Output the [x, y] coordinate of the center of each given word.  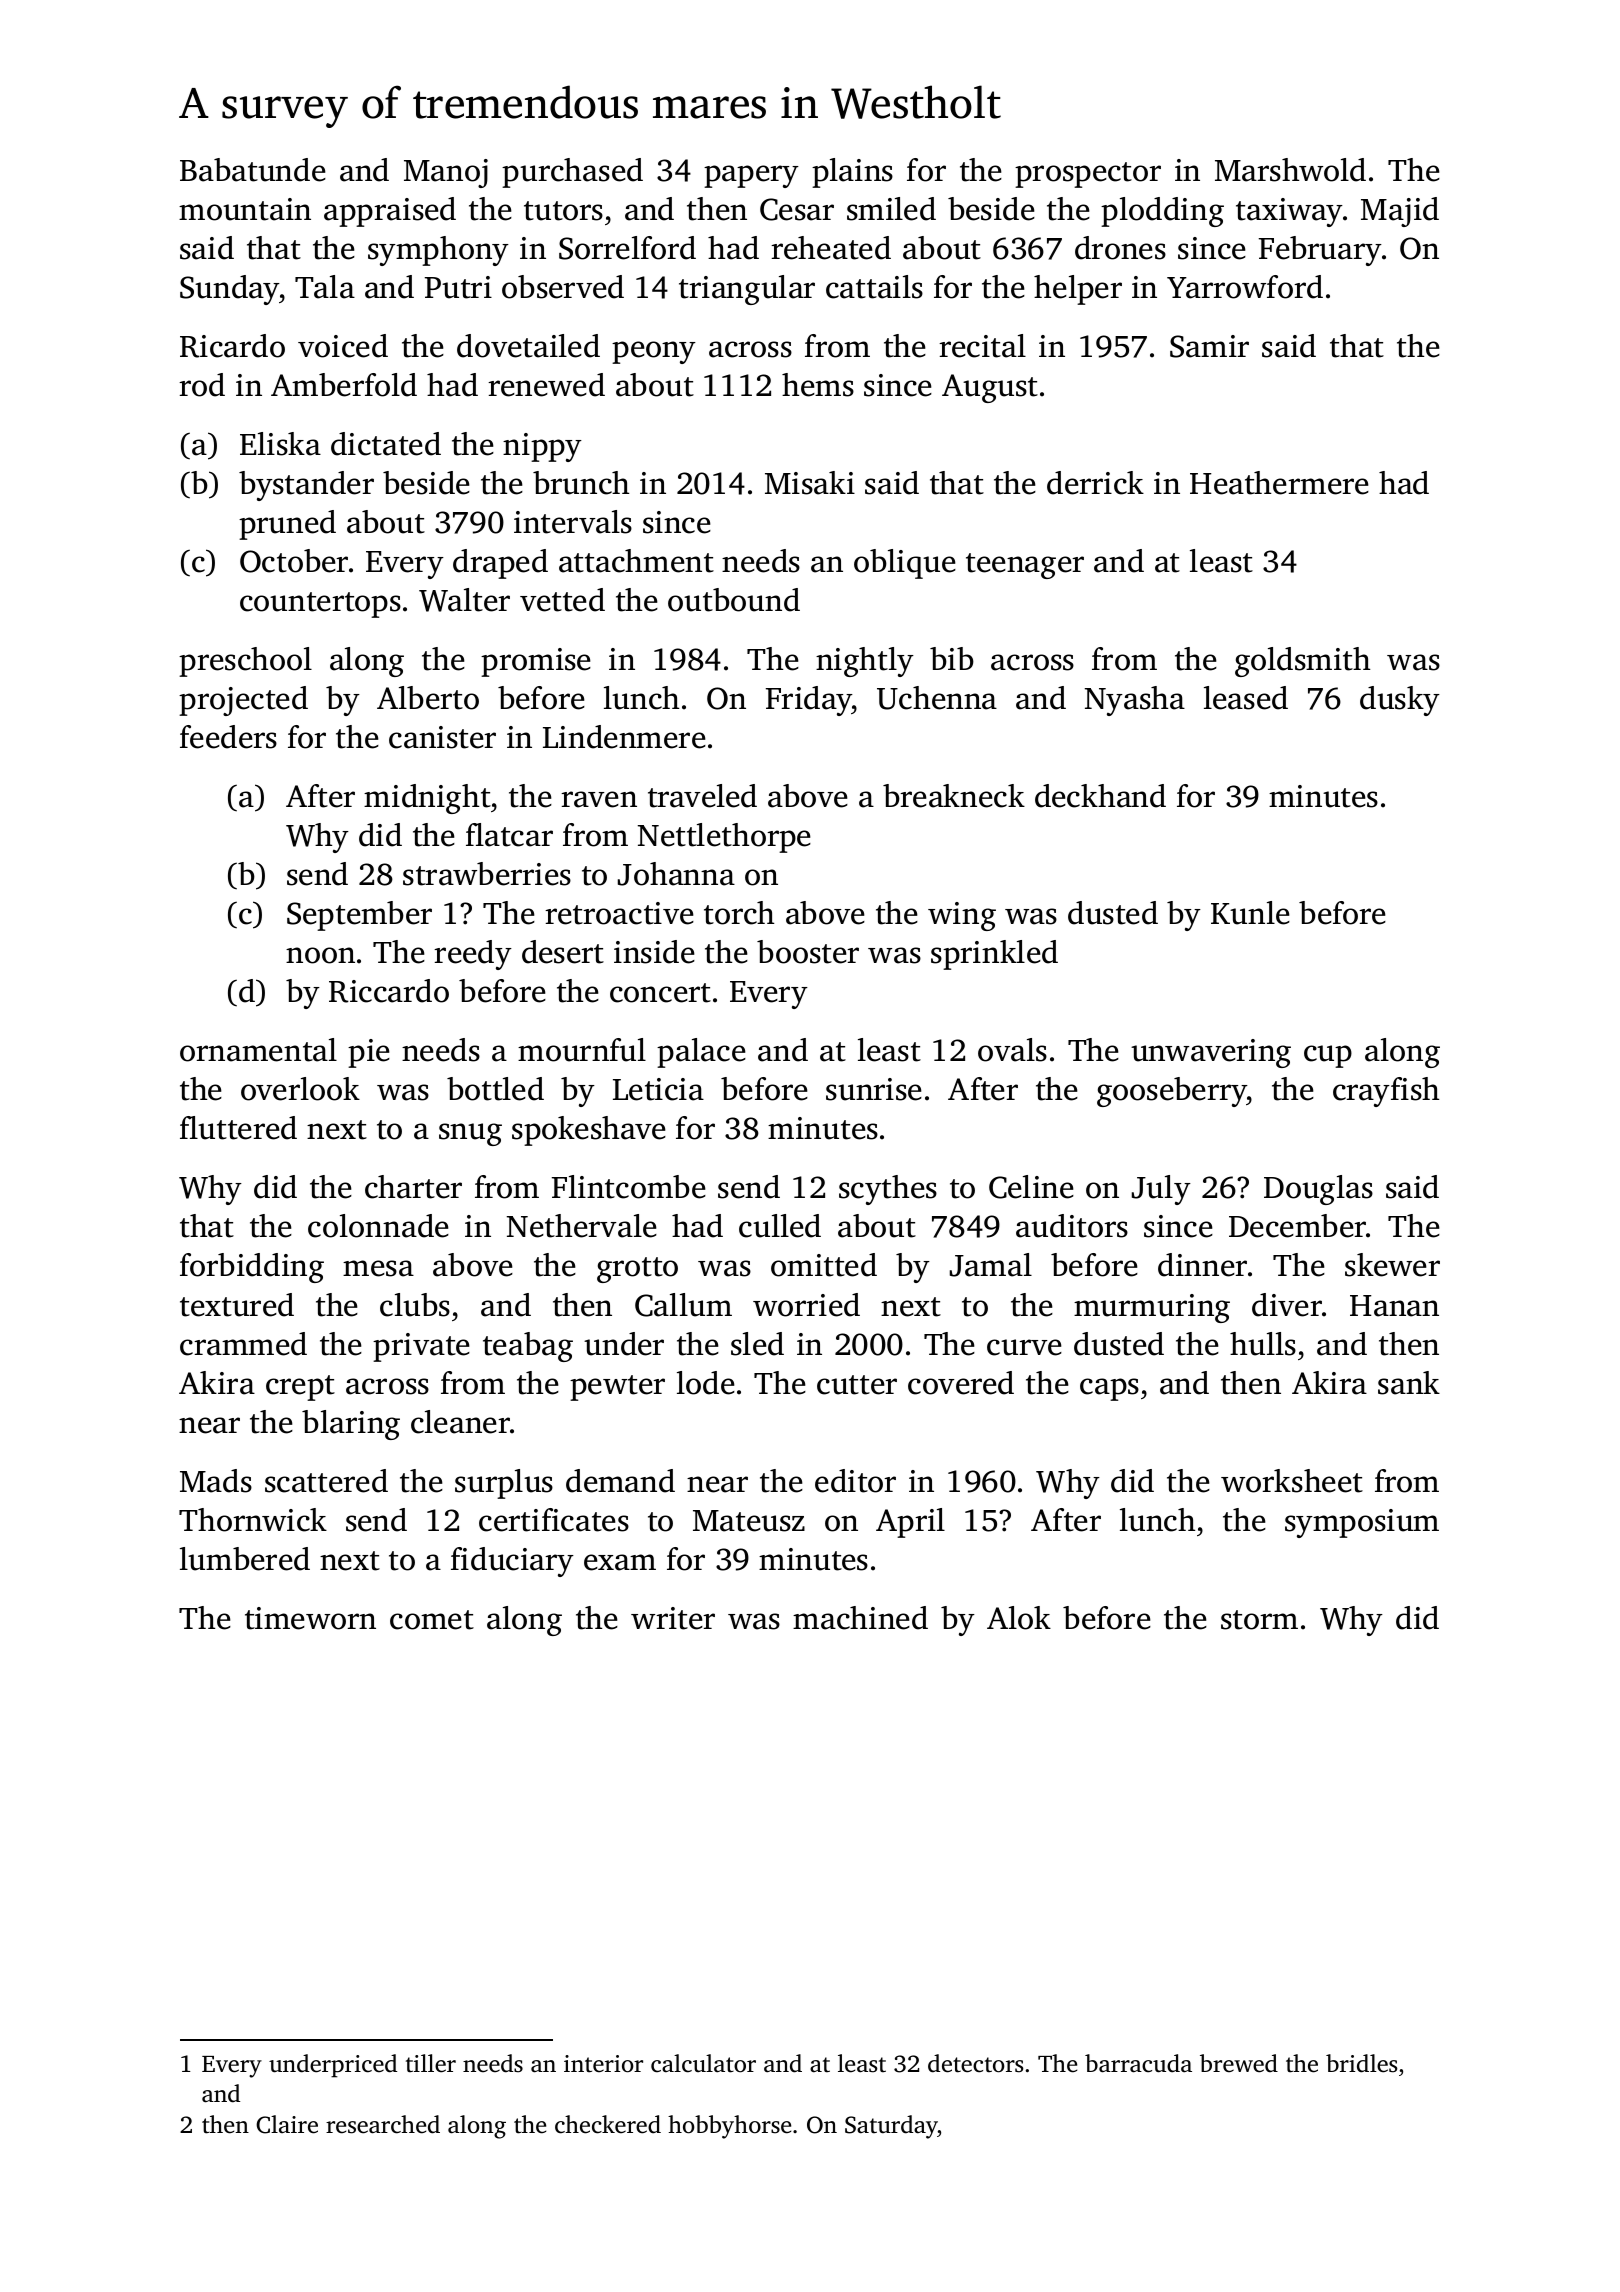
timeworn [310, 1618]
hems [818, 385]
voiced [343, 346]
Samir [1209, 346]
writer [673, 1618]
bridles [1361, 2063]
